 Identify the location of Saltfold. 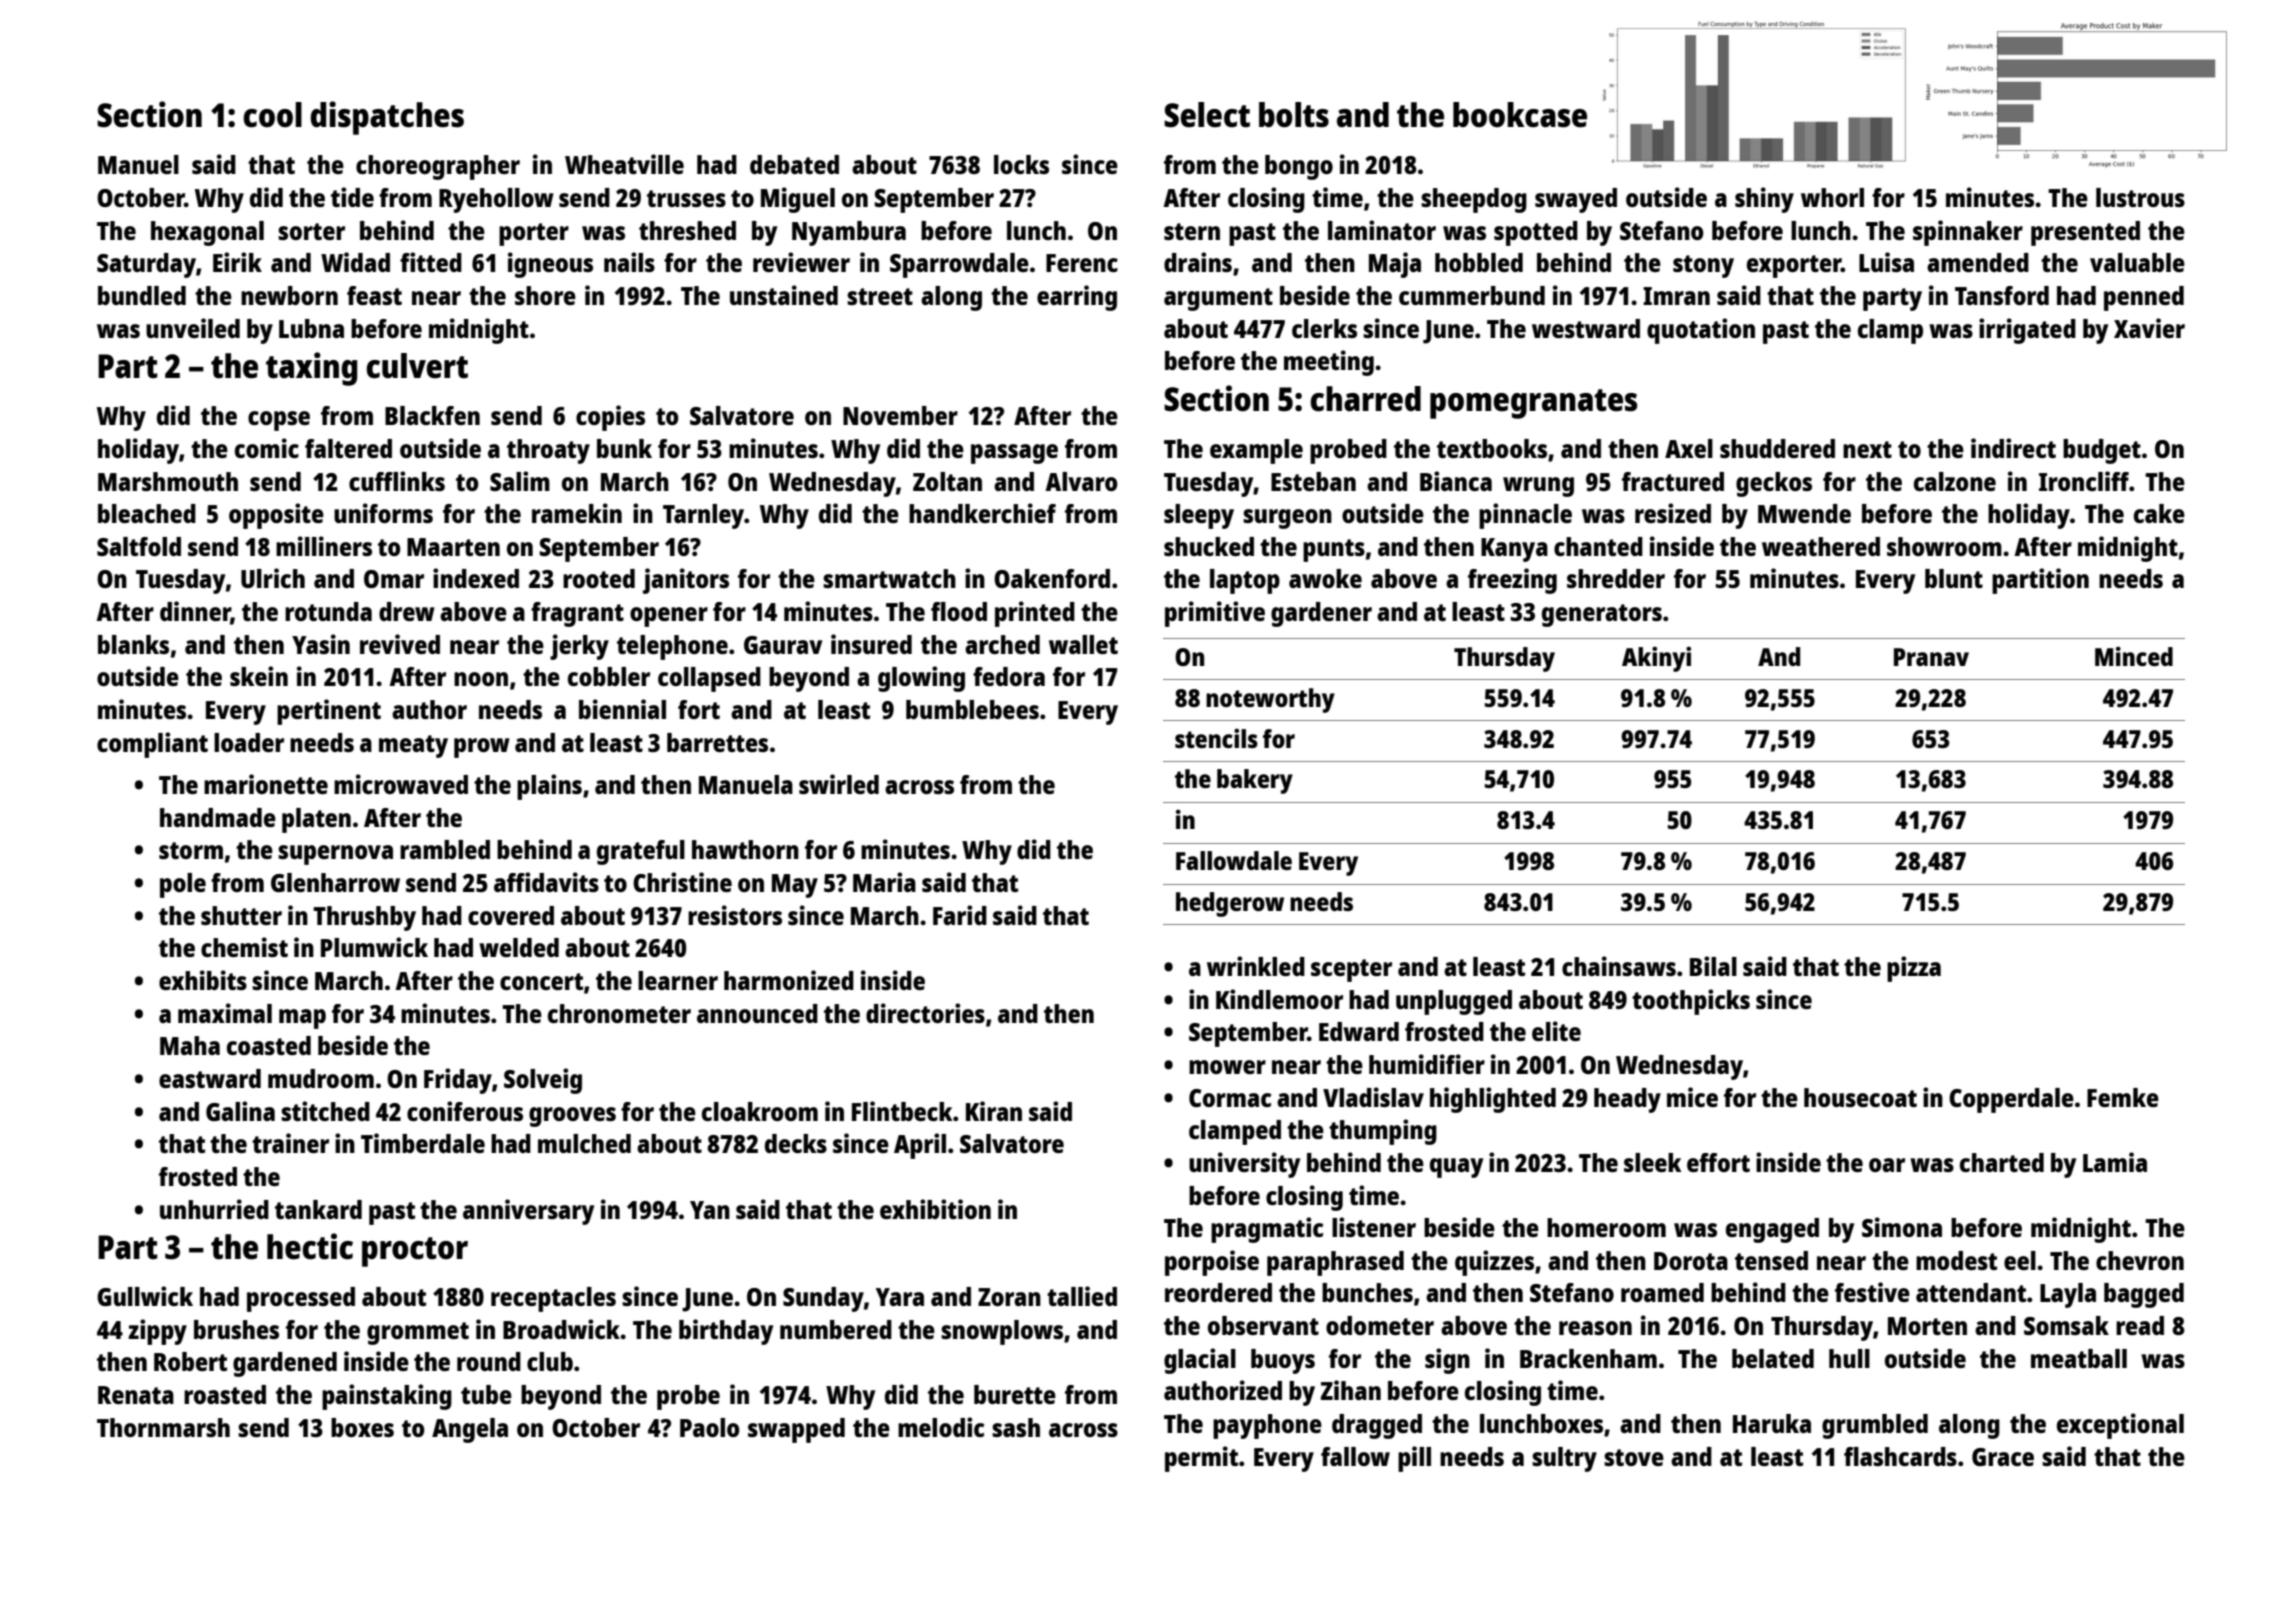
(139, 546).
